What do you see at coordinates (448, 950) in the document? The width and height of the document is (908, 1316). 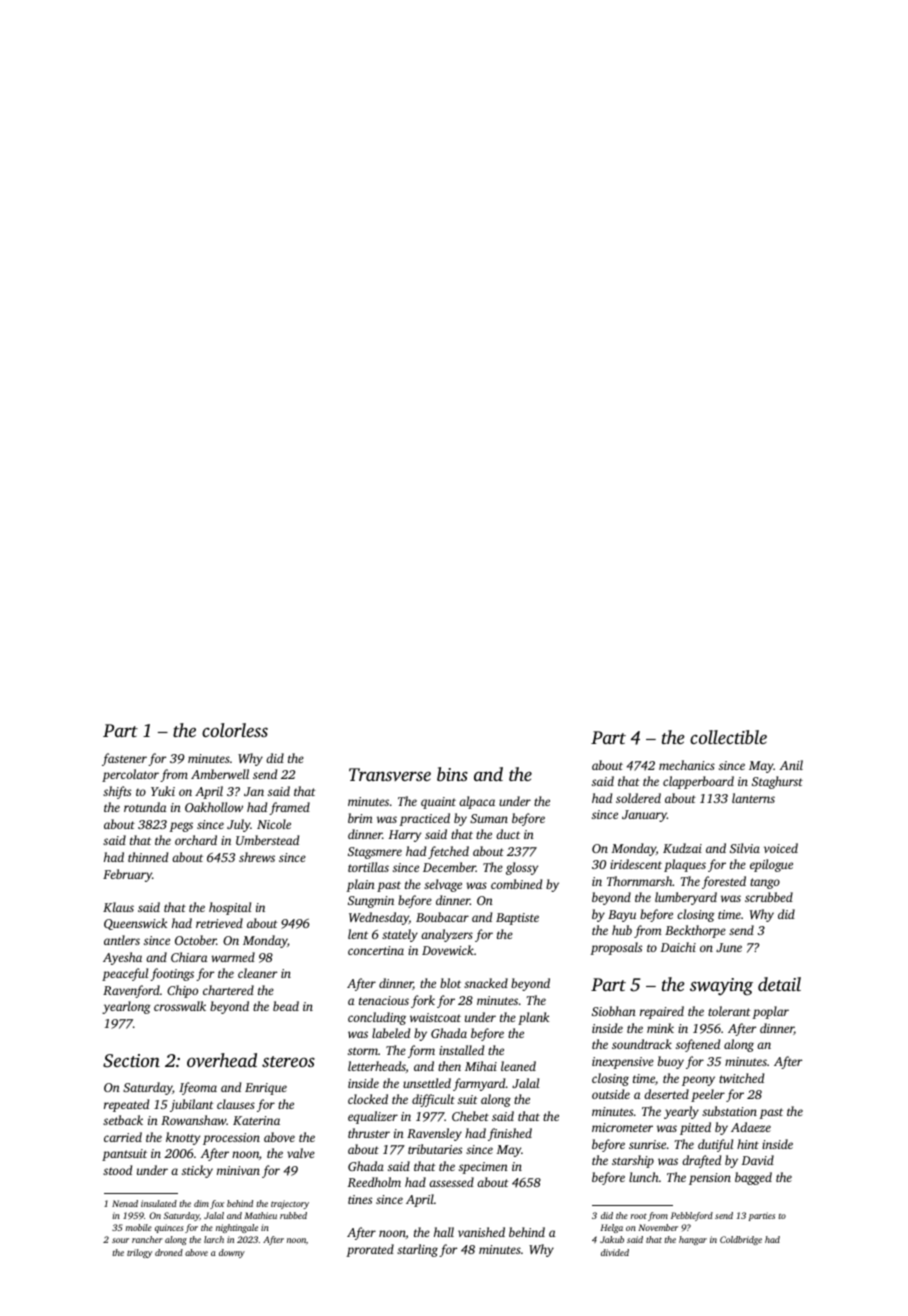 I see `Dovewick` at bounding box center [448, 950].
